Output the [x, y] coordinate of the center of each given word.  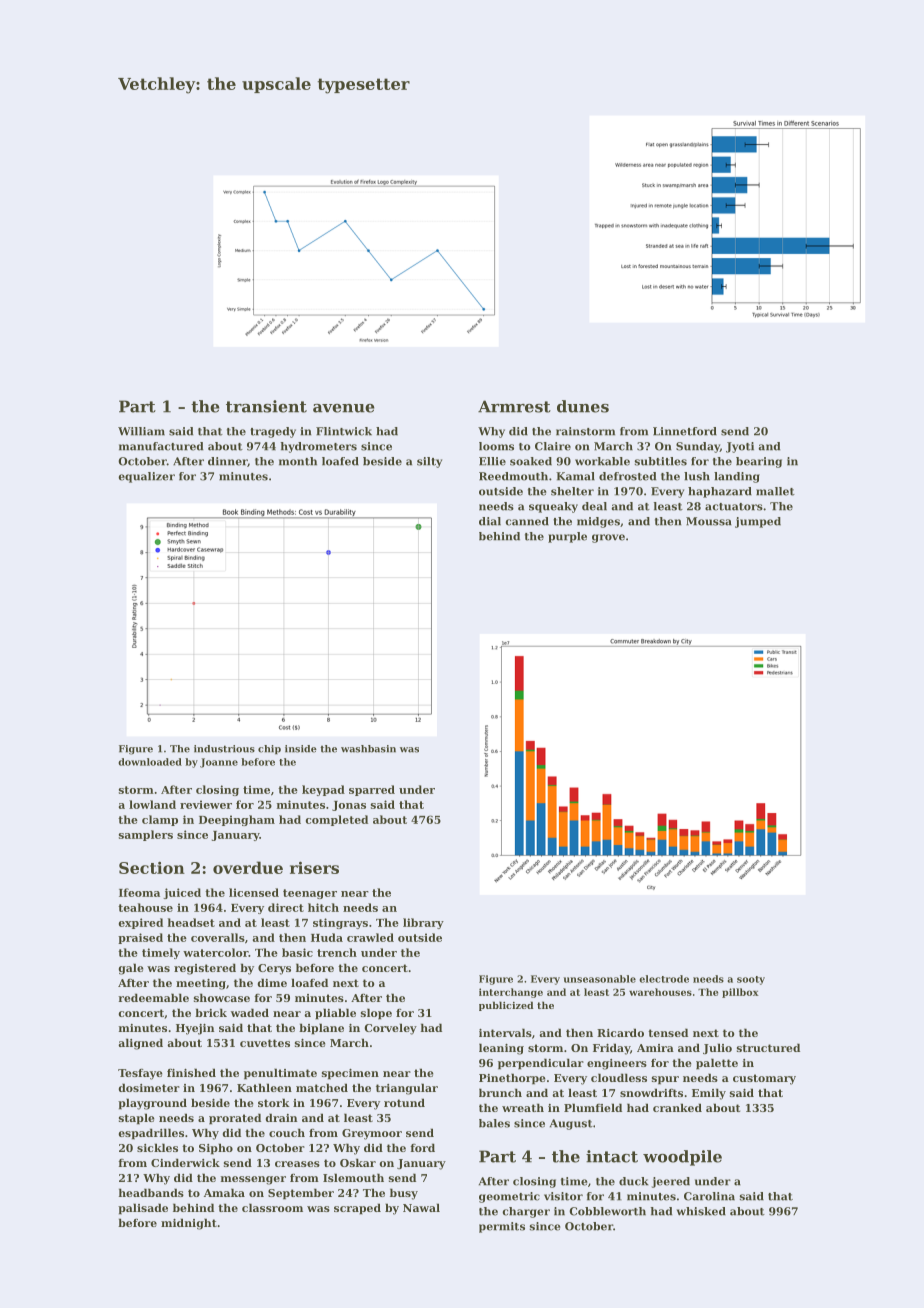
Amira [655, 1048]
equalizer [146, 477]
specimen [350, 1074]
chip [269, 750]
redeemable [153, 997]
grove [608, 538]
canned [527, 521]
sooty [751, 980]
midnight [189, 1224]
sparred [372, 790]
